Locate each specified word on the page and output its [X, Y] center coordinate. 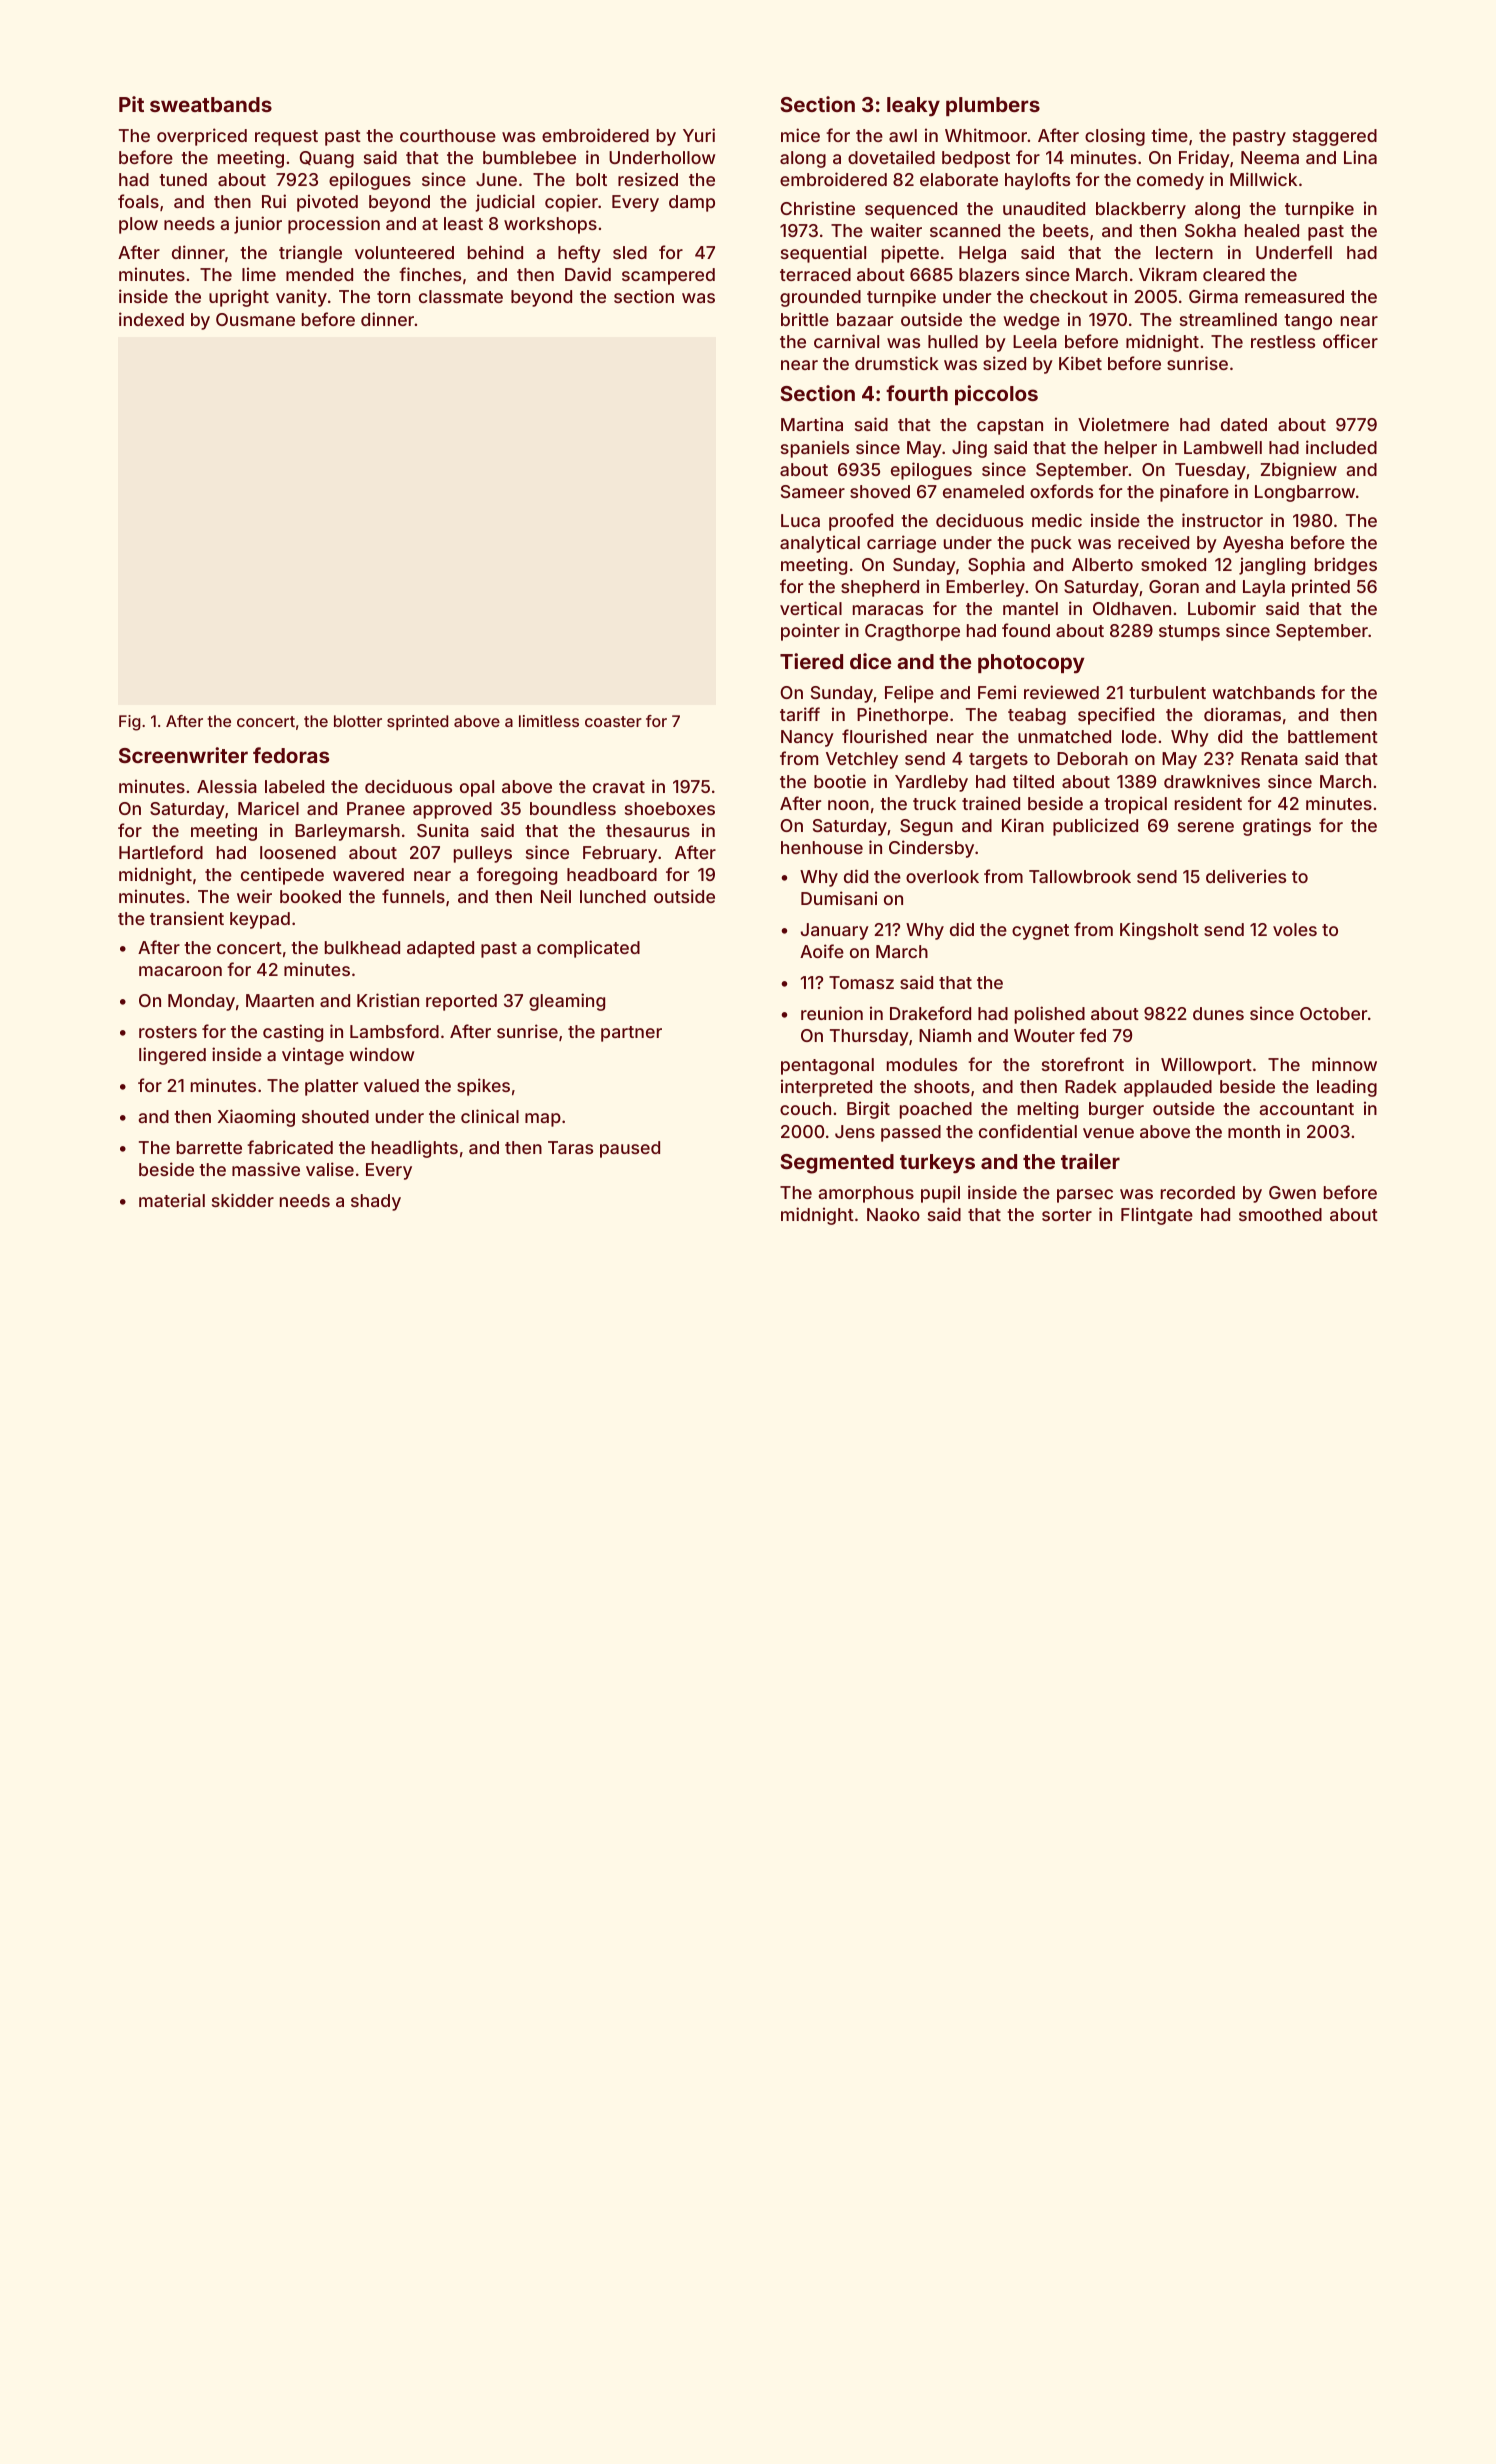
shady [376, 1202]
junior [258, 225]
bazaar [865, 319]
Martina [812, 424]
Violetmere [1123, 424]
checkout [1069, 296]
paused [630, 1149]
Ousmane [255, 319]
